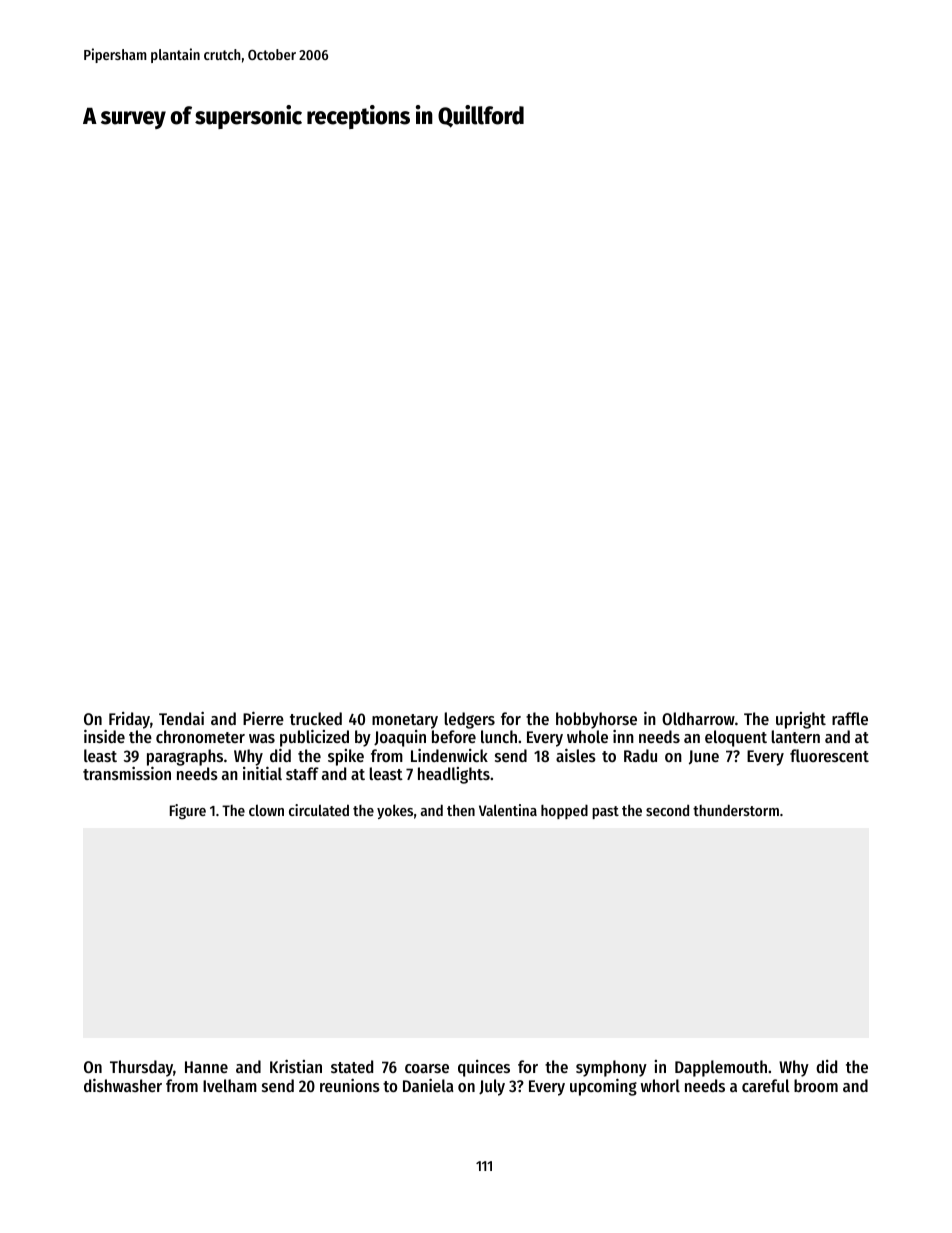  I want to click on aisles, so click(576, 755).
